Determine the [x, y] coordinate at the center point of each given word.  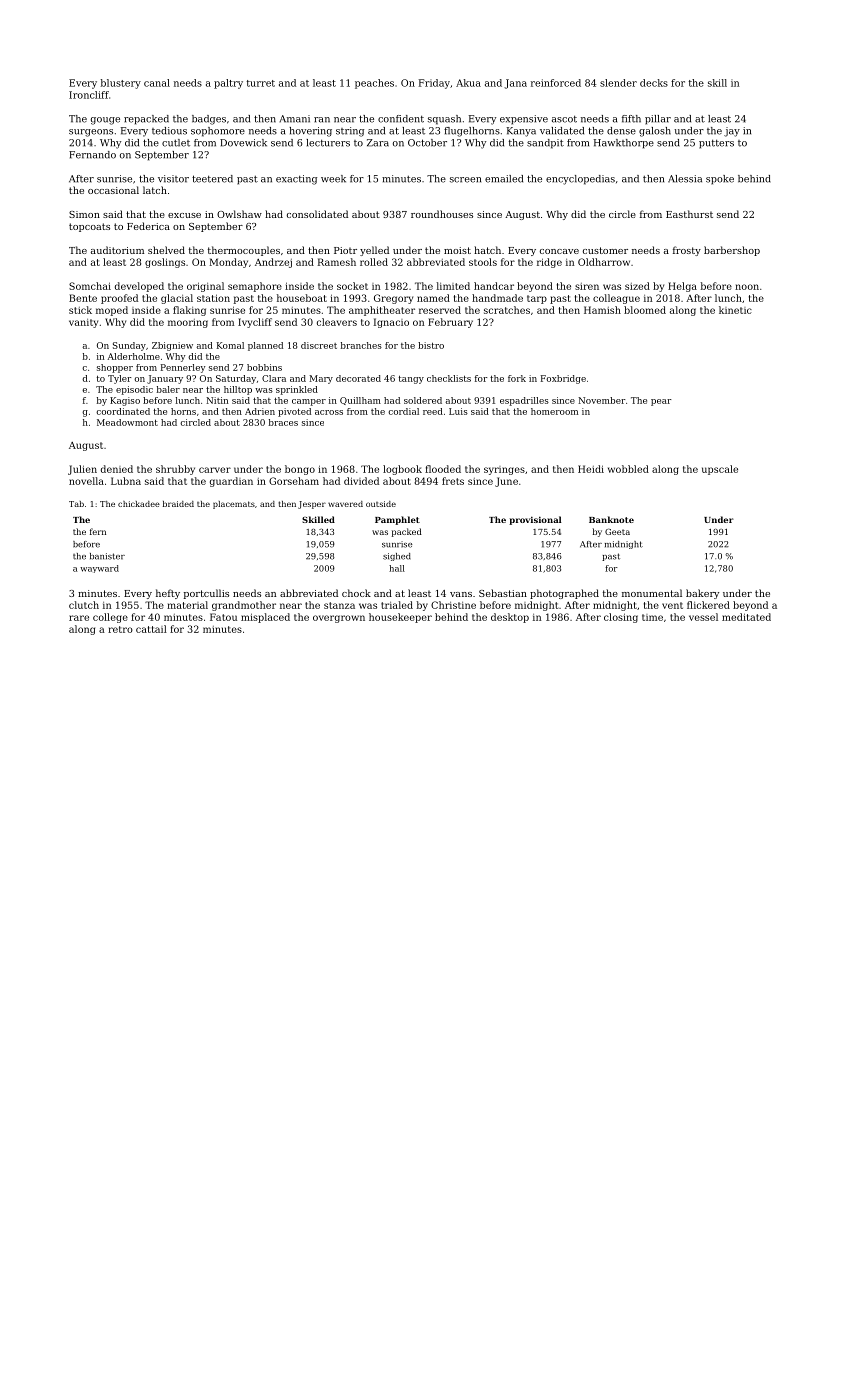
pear [661, 402]
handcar [494, 286]
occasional [113, 190]
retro [120, 629]
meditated [746, 617]
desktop [510, 618]
